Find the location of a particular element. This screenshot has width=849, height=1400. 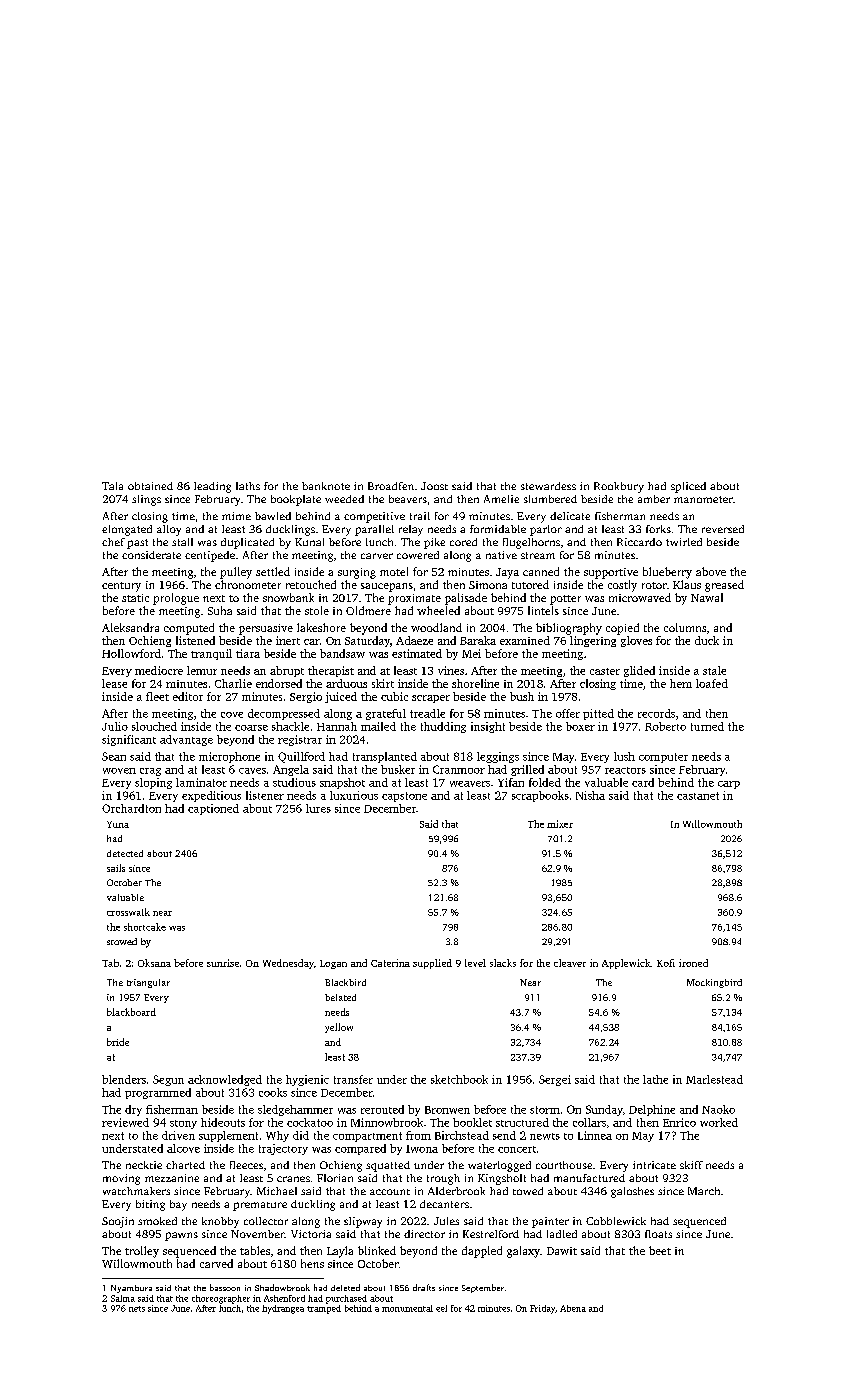

Segun is located at coordinates (168, 1080).
